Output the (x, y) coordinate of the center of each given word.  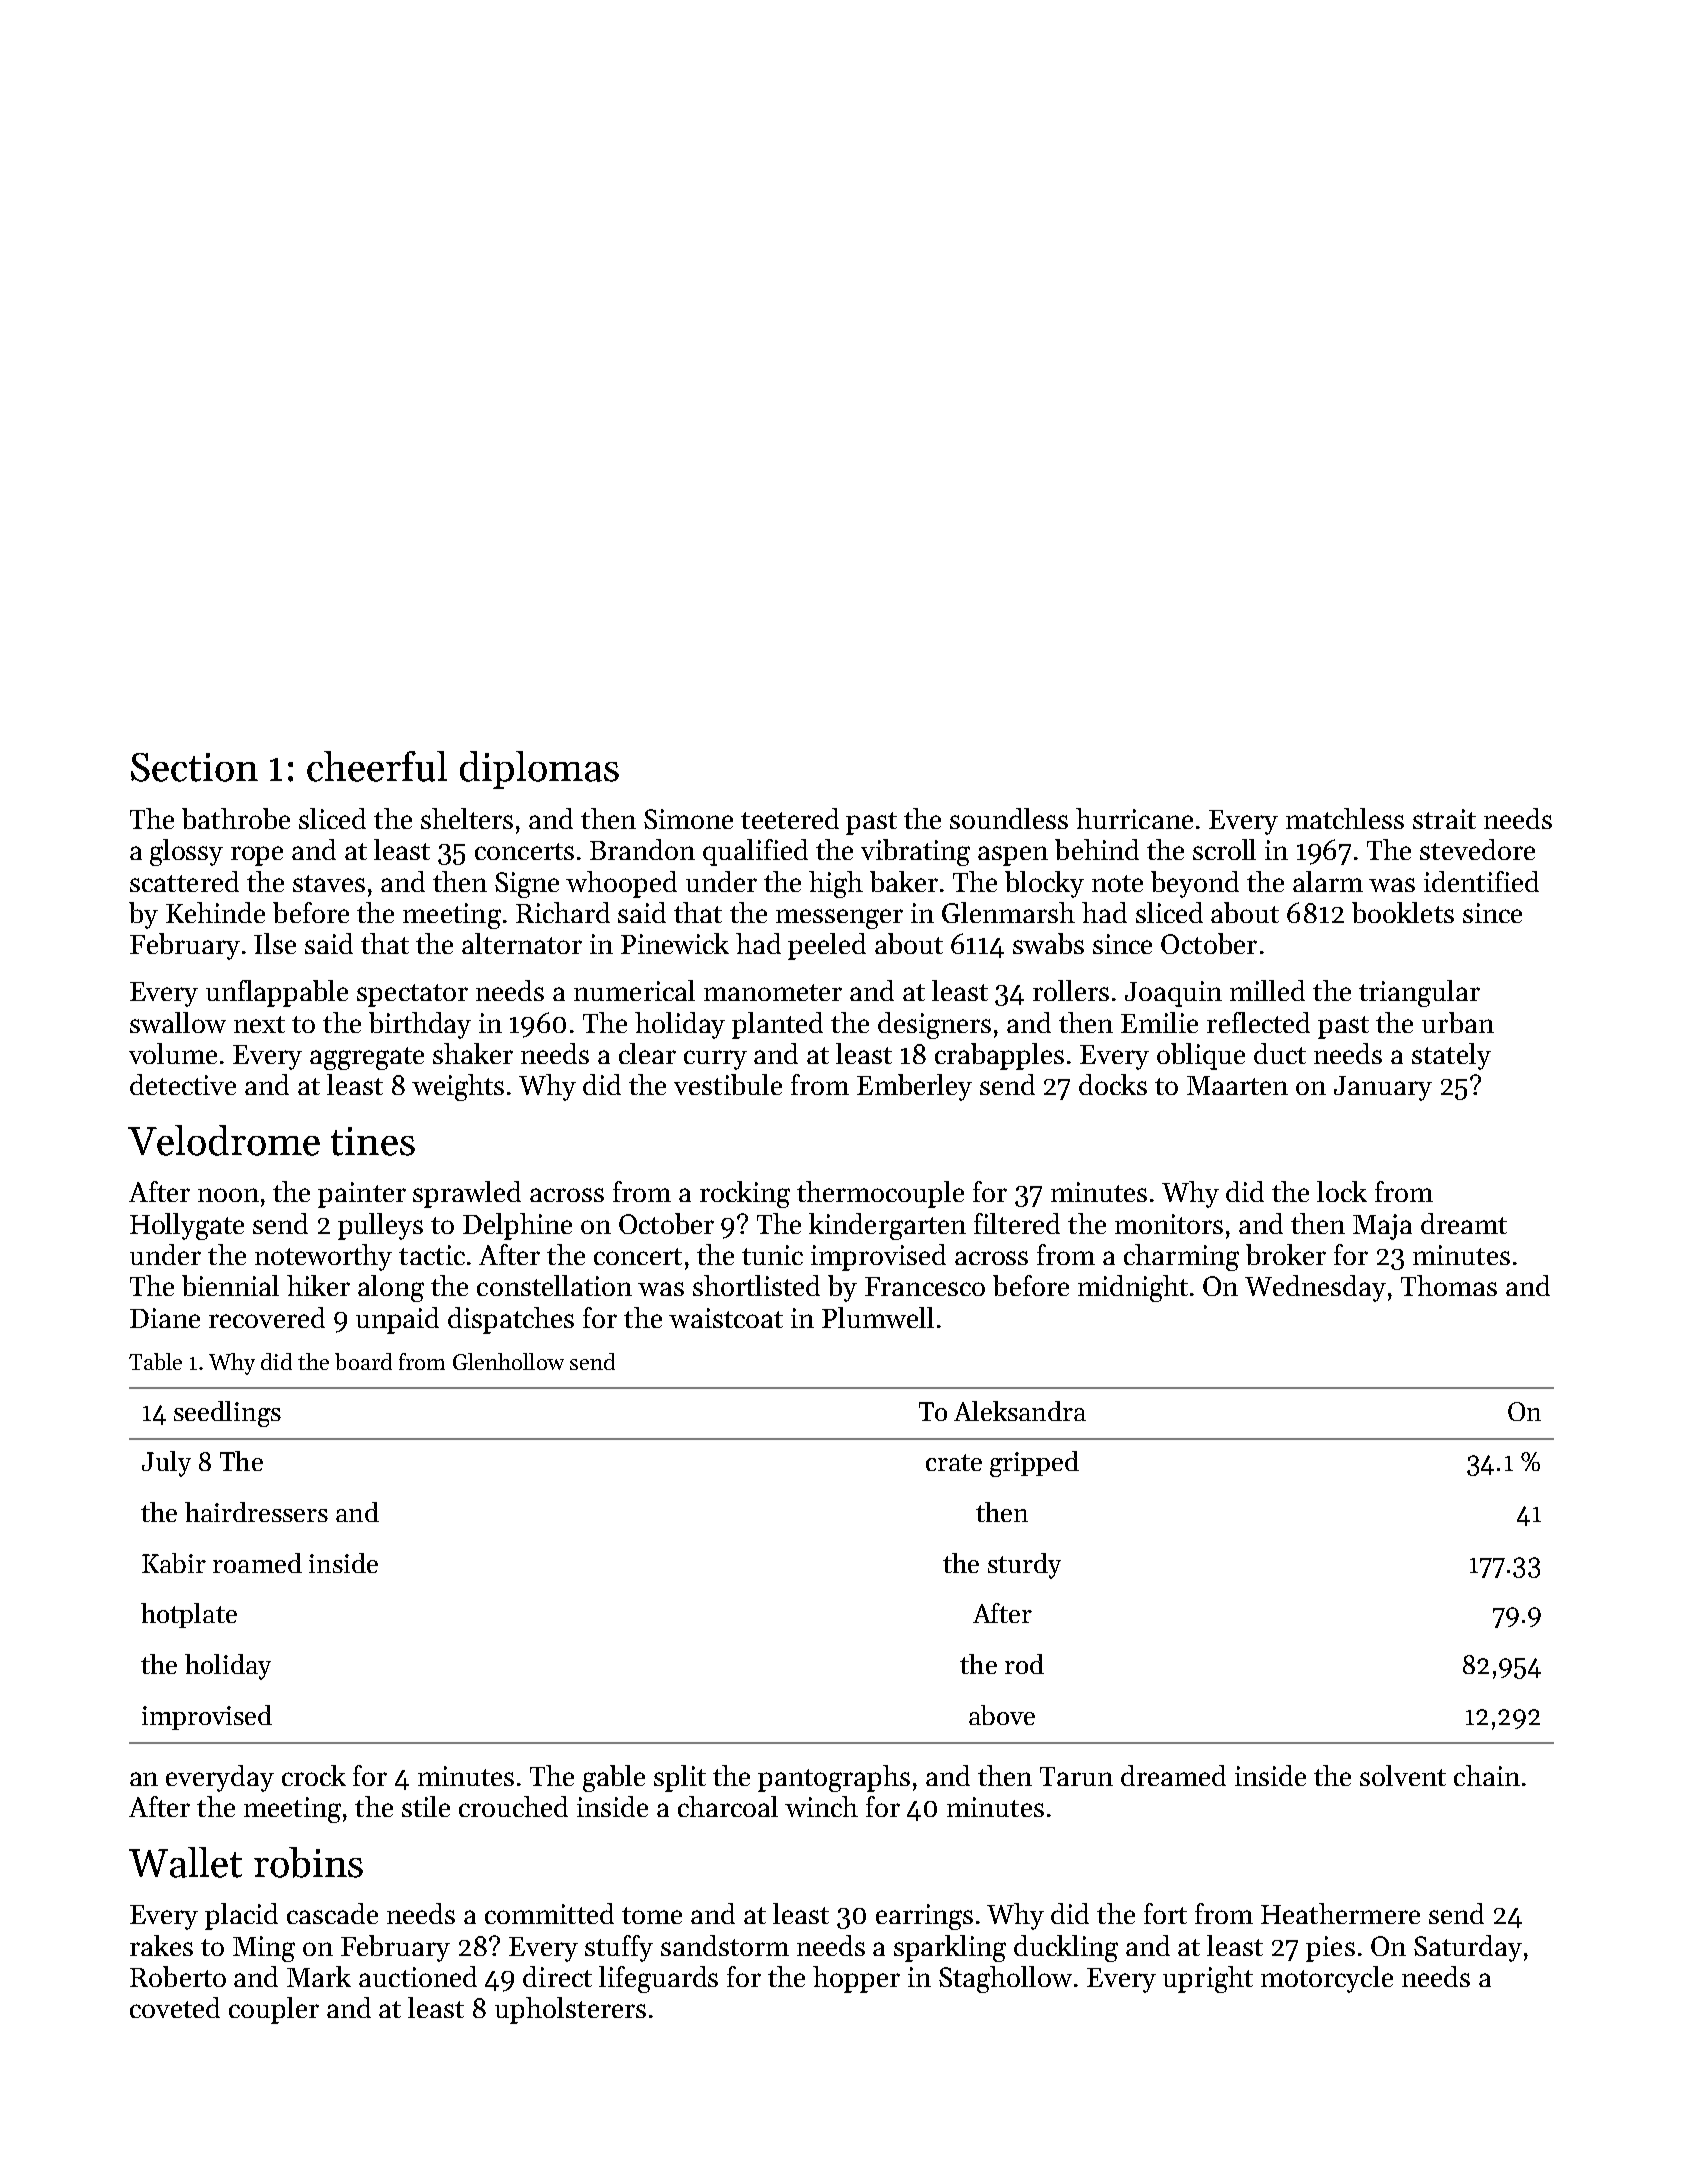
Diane (165, 1318)
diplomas (539, 770)
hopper (856, 1979)
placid (241, 1916)
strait (1444, 819)
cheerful (377, 766)
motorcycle (1327, 1979)
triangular (1419, 993)
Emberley (914, 1087)
